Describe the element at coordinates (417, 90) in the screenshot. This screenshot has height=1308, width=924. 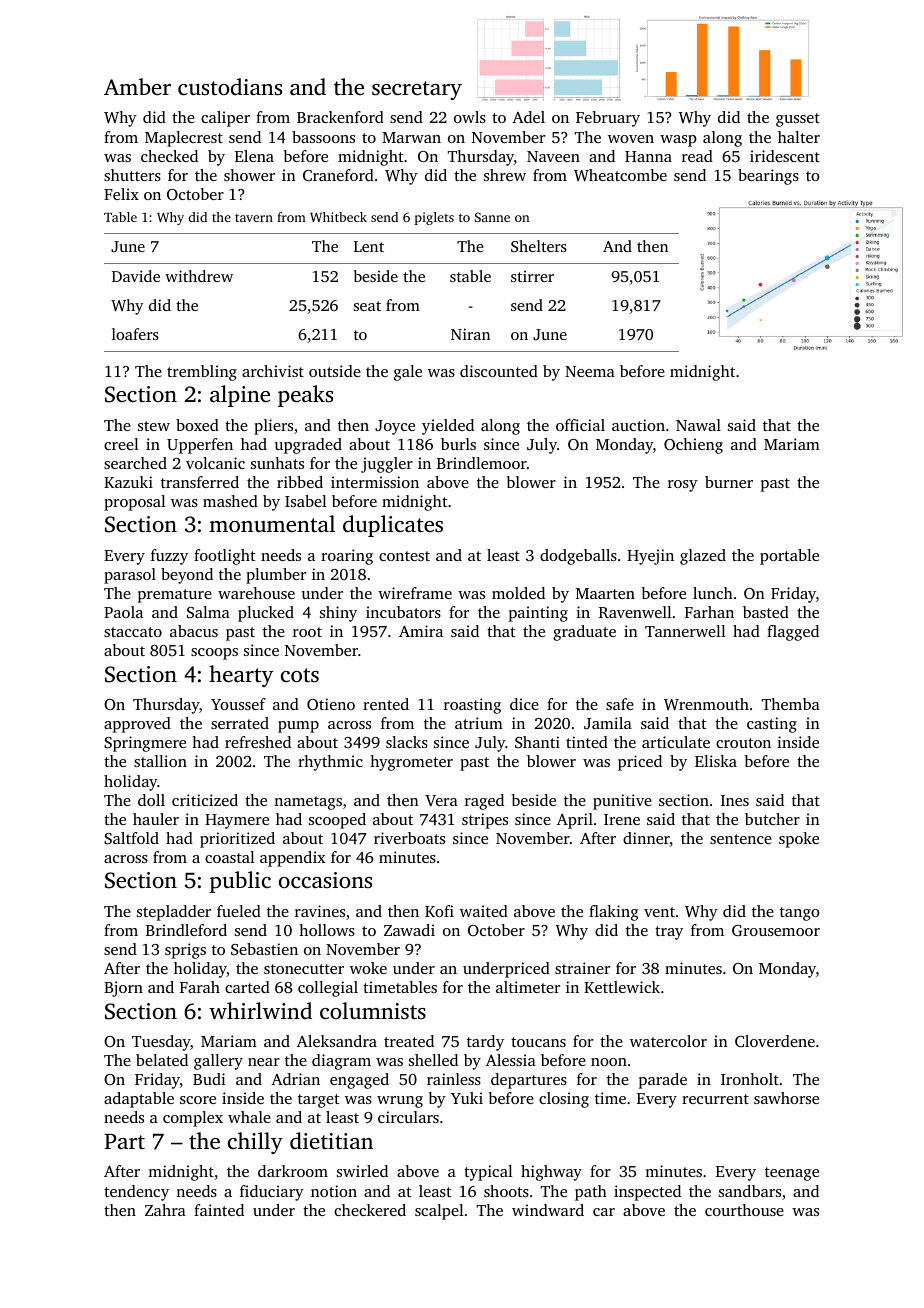
I see `secretary` at that location.
